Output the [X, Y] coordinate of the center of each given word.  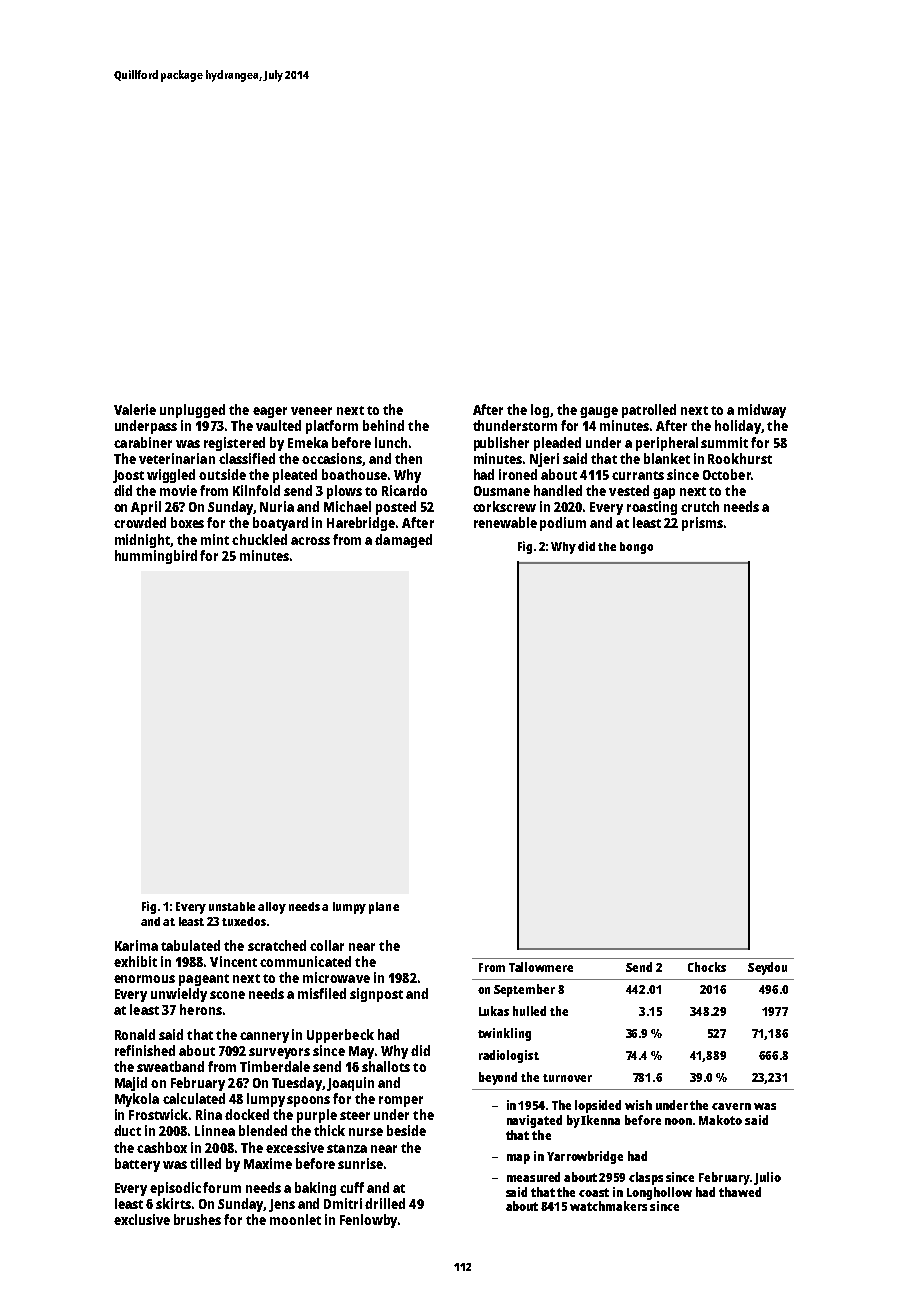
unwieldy [179, 995]
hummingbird [156, 557]
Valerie [135, 409]
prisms [702, 524]
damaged [403, 541]
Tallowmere [541, 967]
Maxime [268, 1163]
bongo [636, 548]
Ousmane [502, 491]
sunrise [360, 1163]
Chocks [707, 967]
